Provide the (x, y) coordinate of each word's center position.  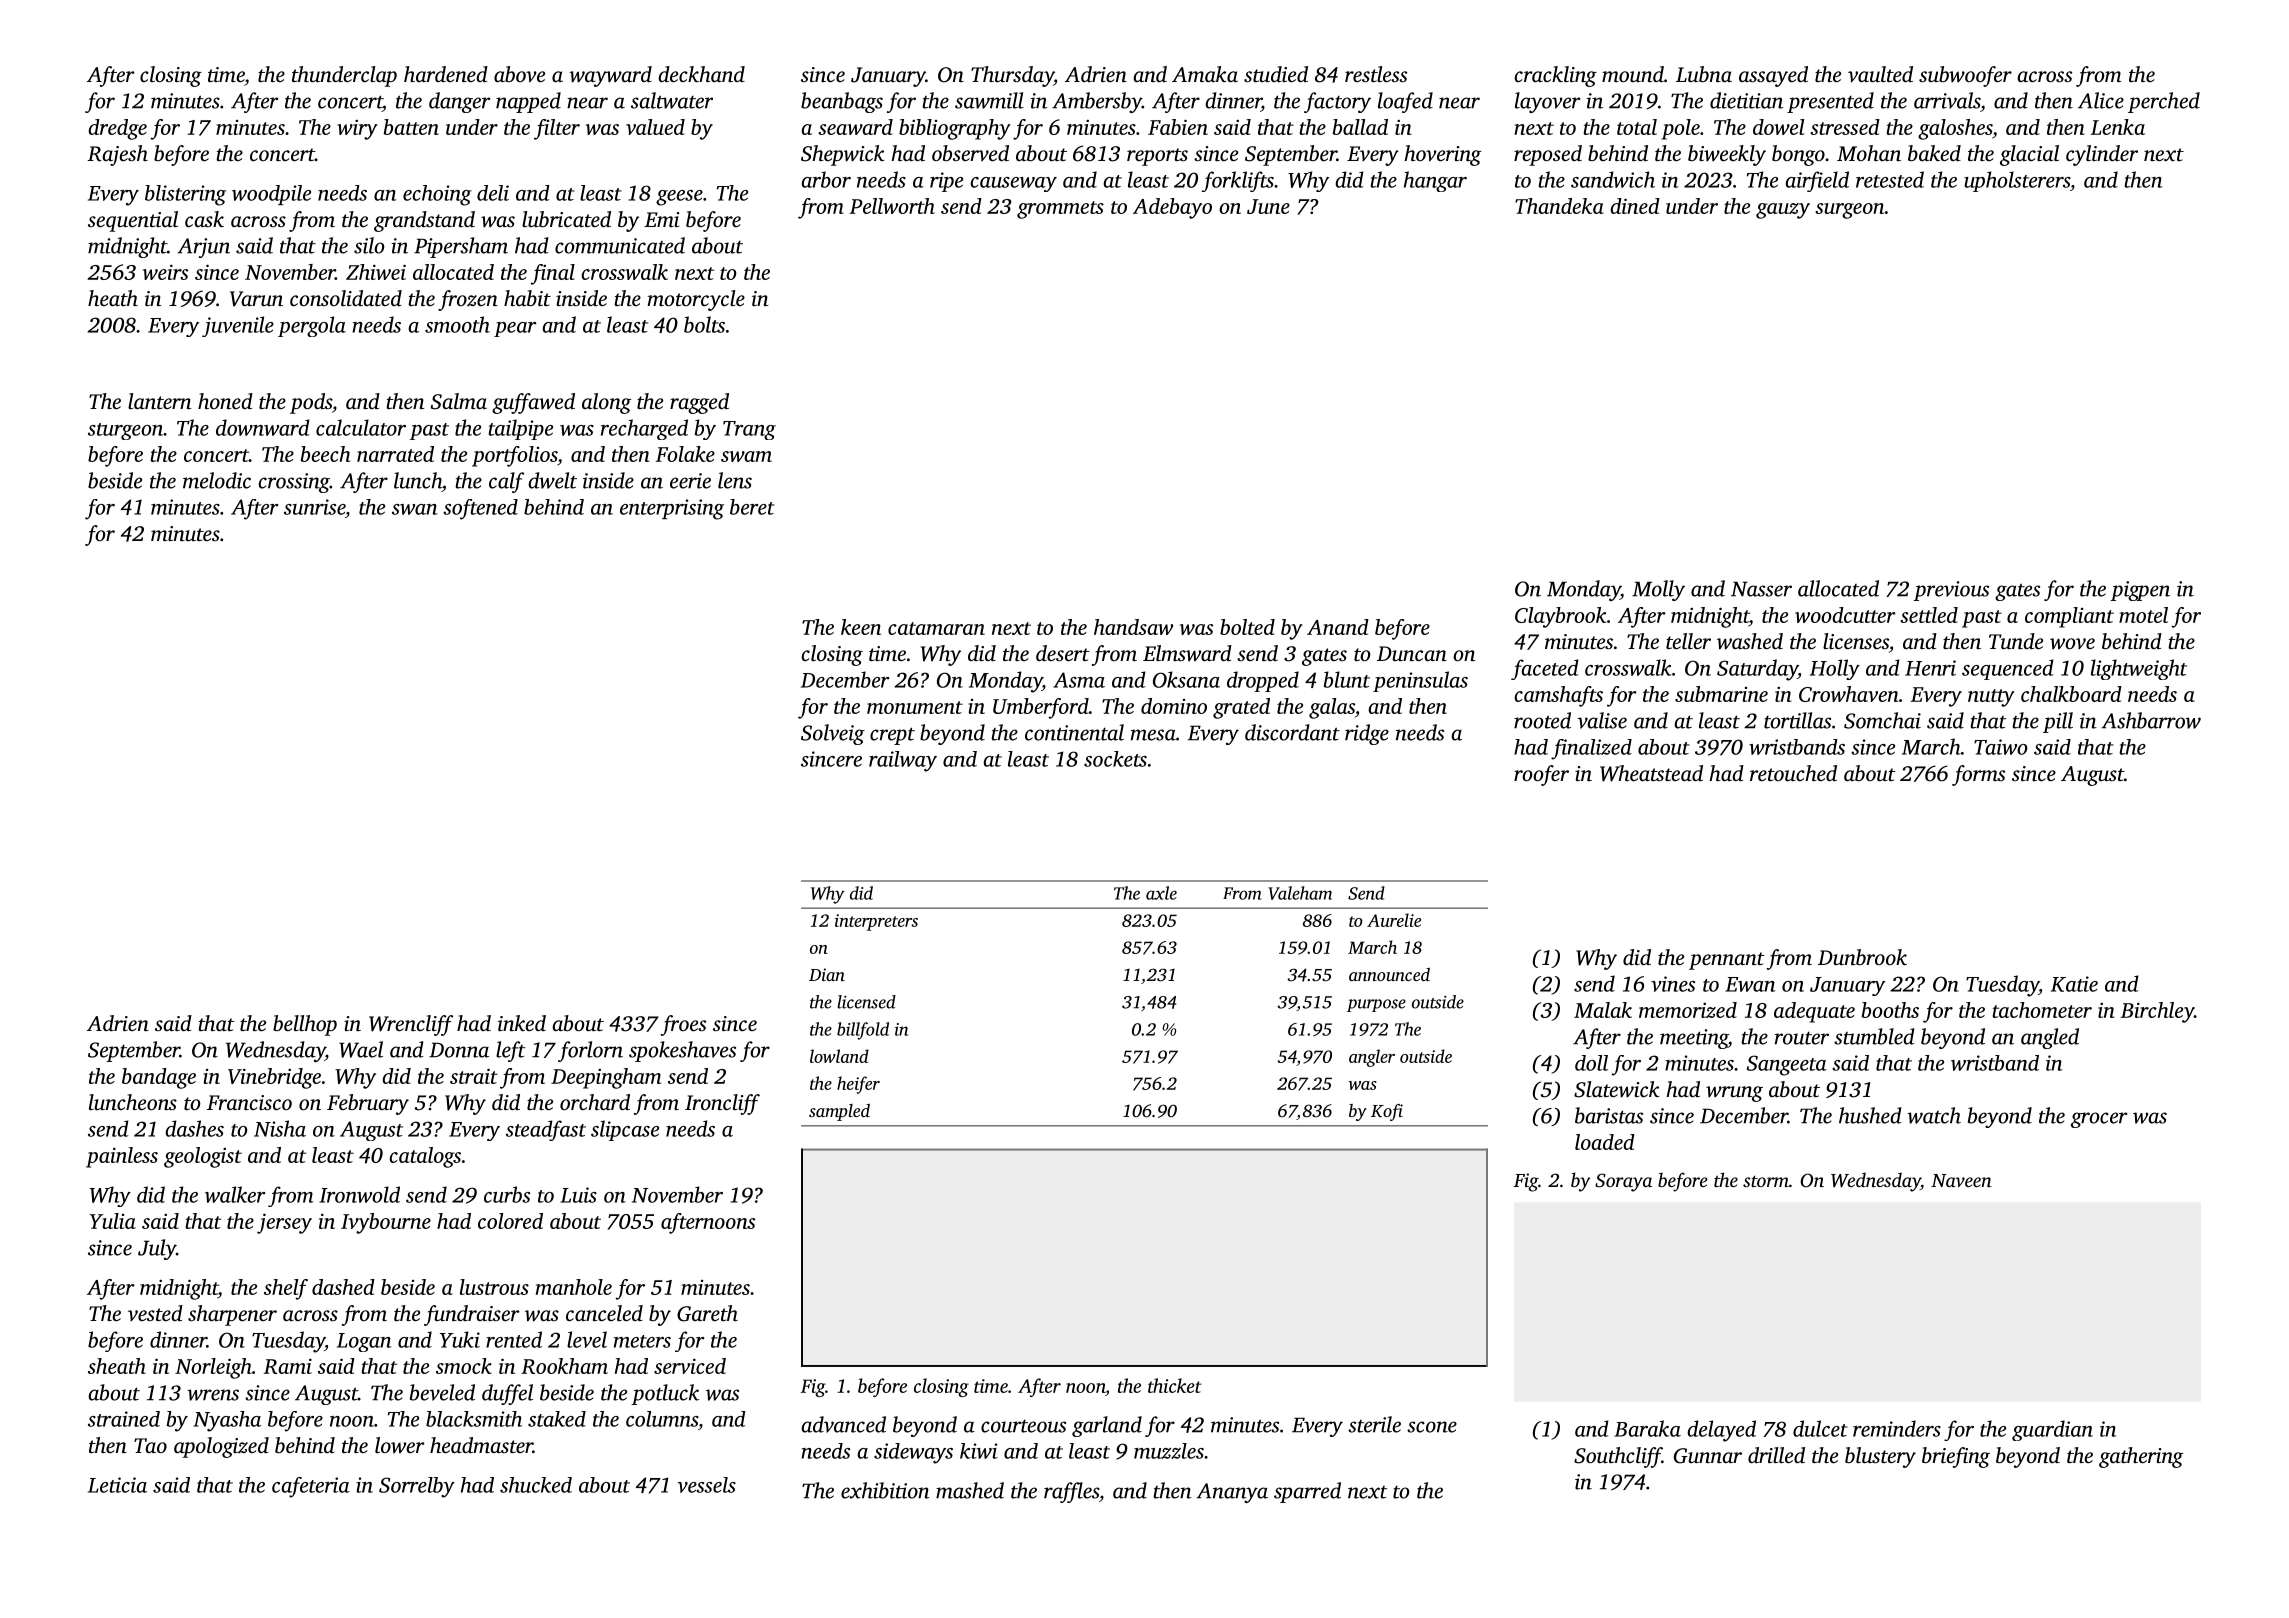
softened (480, 509)
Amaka (1205, 74)
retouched (1793, 773)
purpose (1376, 1005)
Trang (749, 430)
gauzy (1783, 211)
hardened (446, 74)
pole (1680, 129)
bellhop (305, 1025)
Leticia (117, 1485)
